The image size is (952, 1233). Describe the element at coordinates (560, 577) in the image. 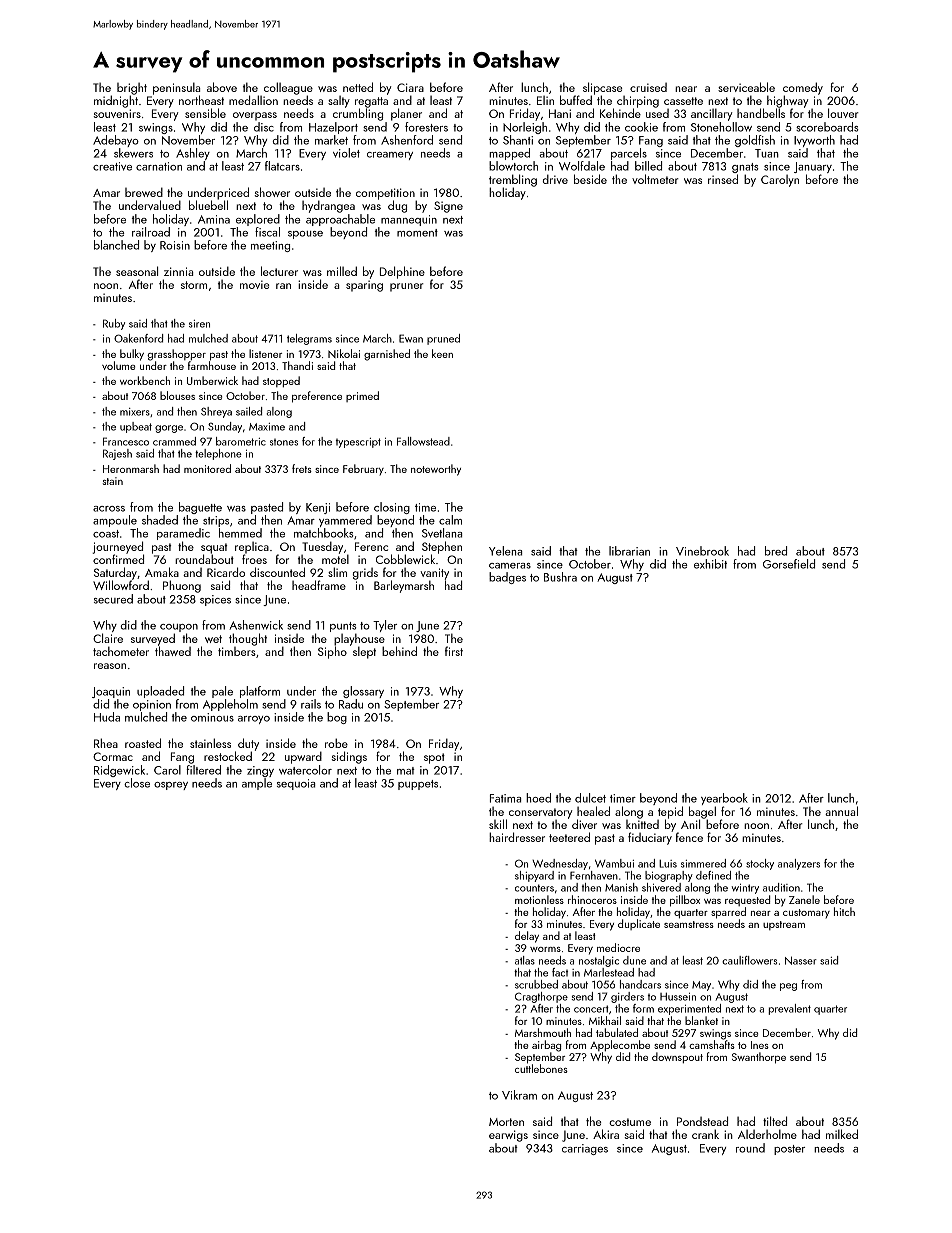

I see `Bushra` at that location.
